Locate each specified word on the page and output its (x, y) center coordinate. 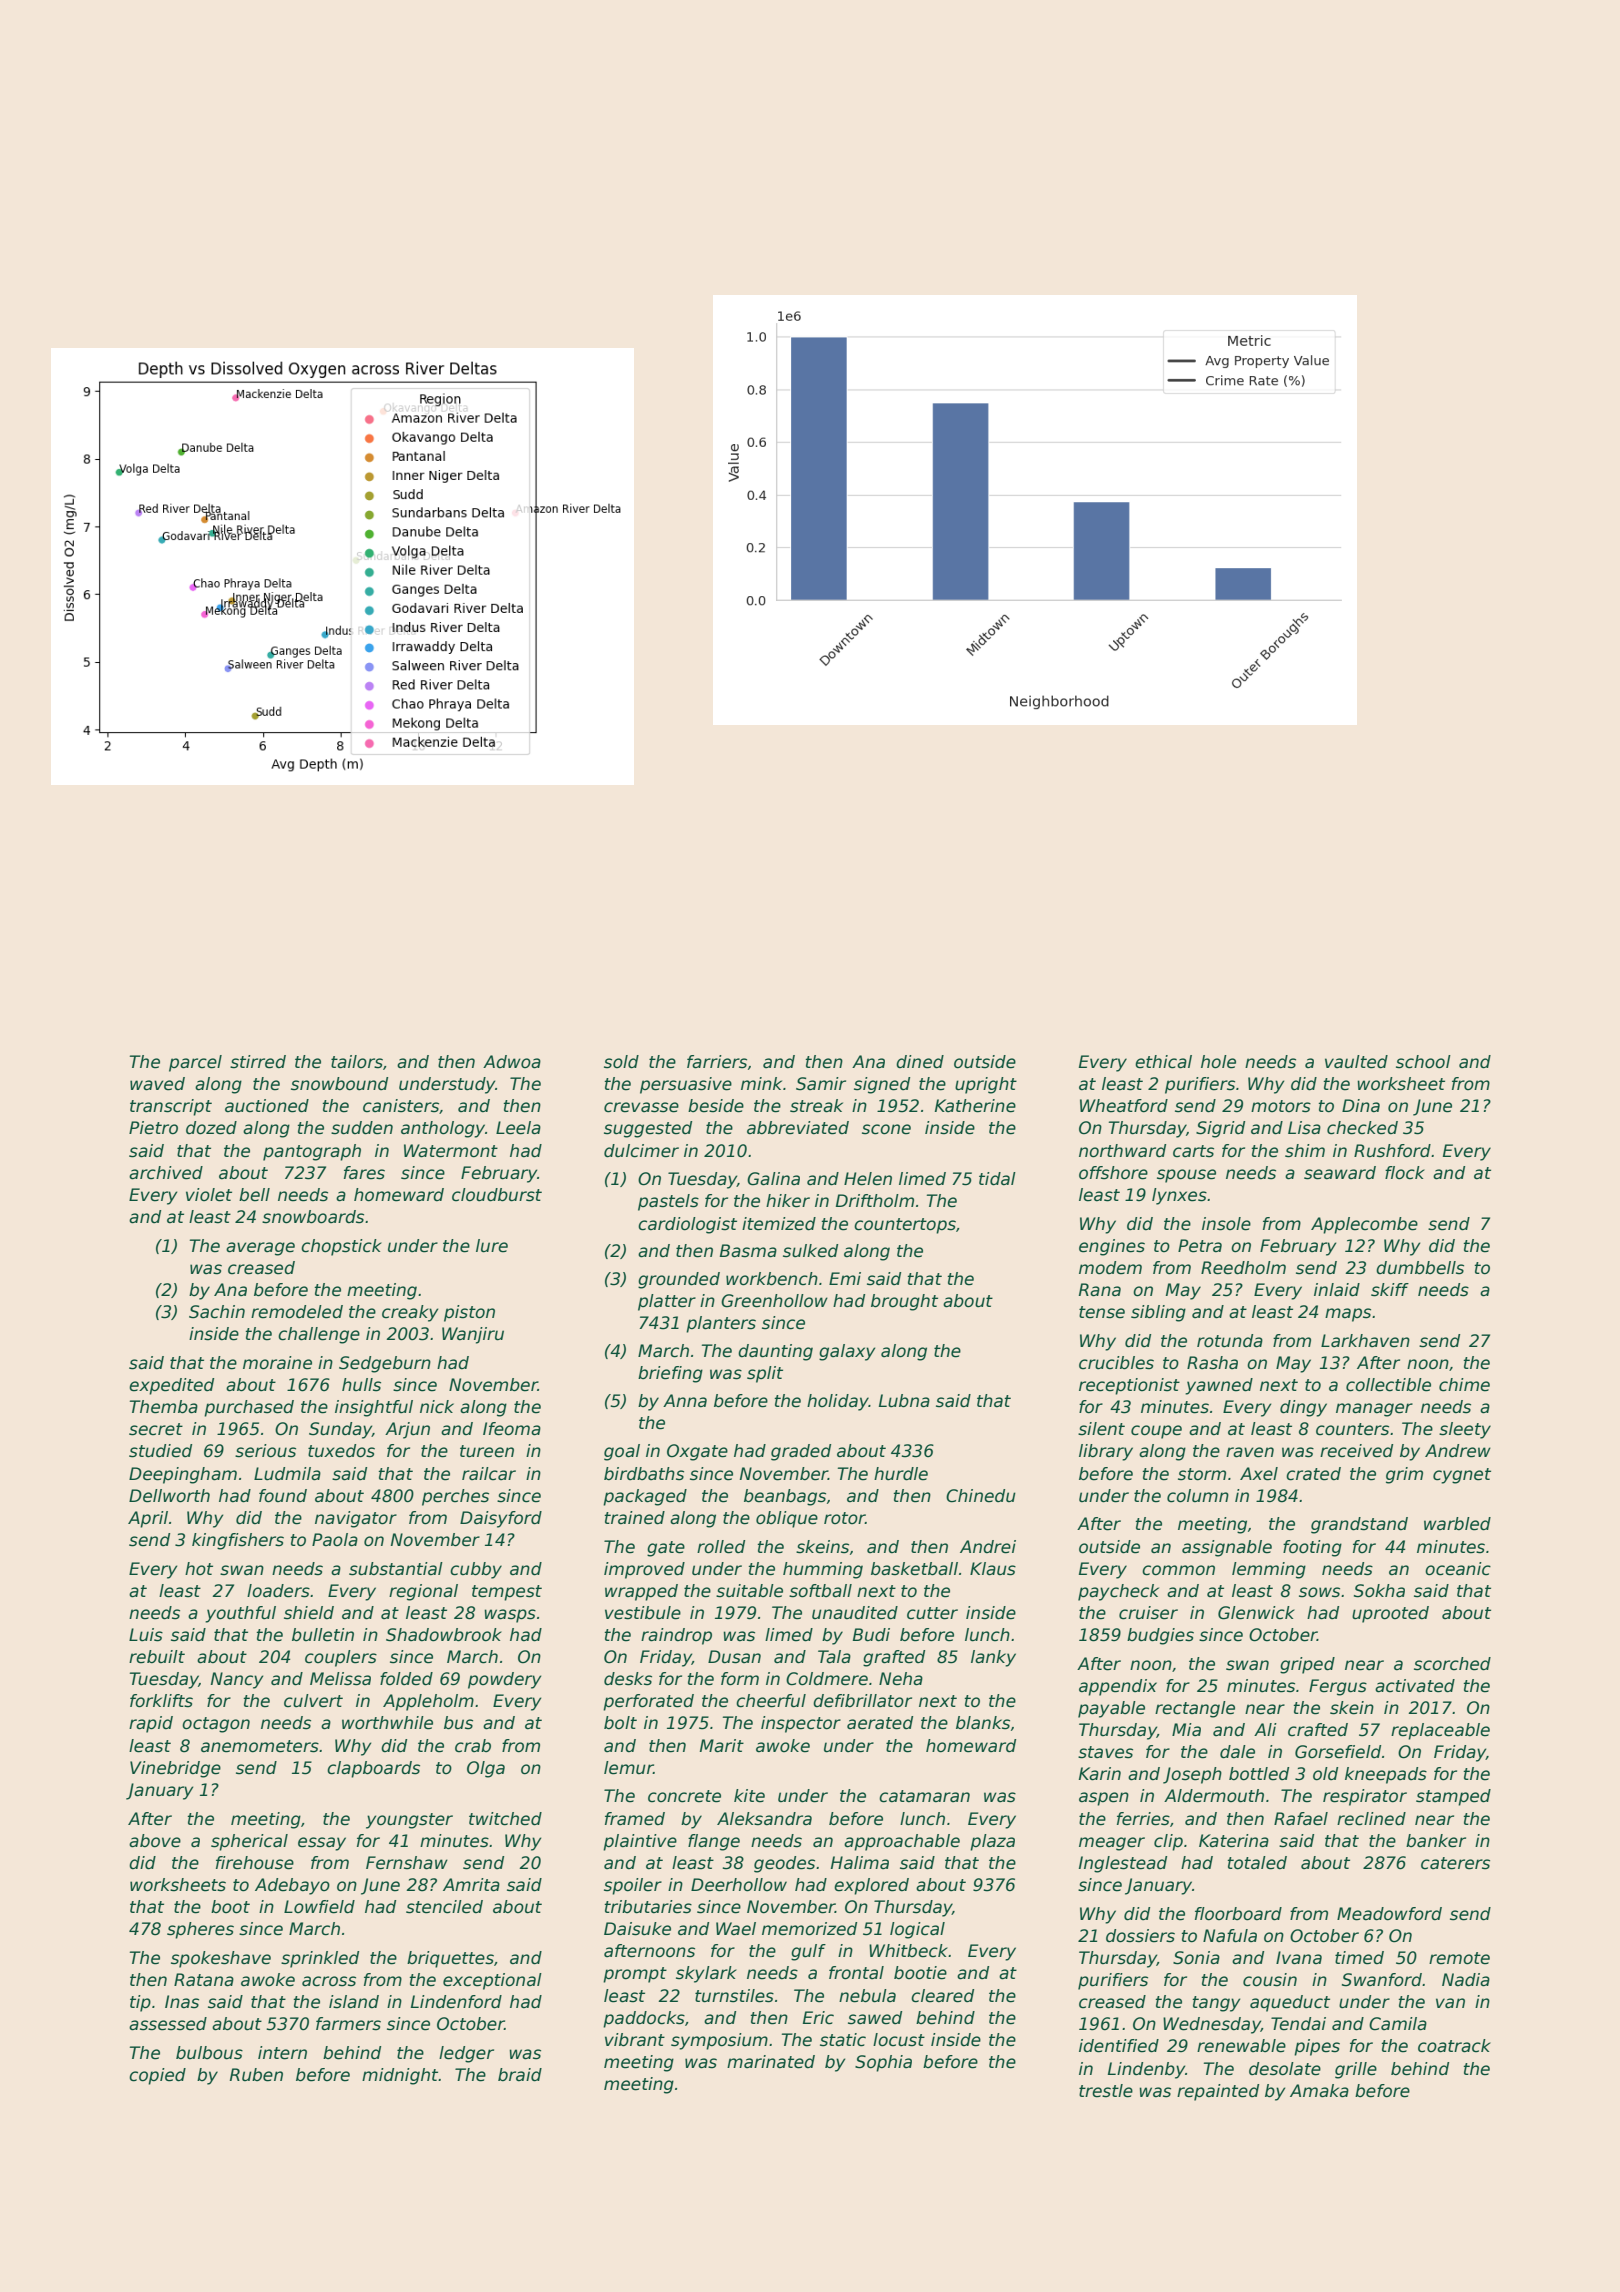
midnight (400, 2076)
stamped (1453, 1797)
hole (1218, 1062)
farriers (717, 1062)
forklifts (161, 1701)
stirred (258, 1062)
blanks (983, 1723)
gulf (808, 1952)
